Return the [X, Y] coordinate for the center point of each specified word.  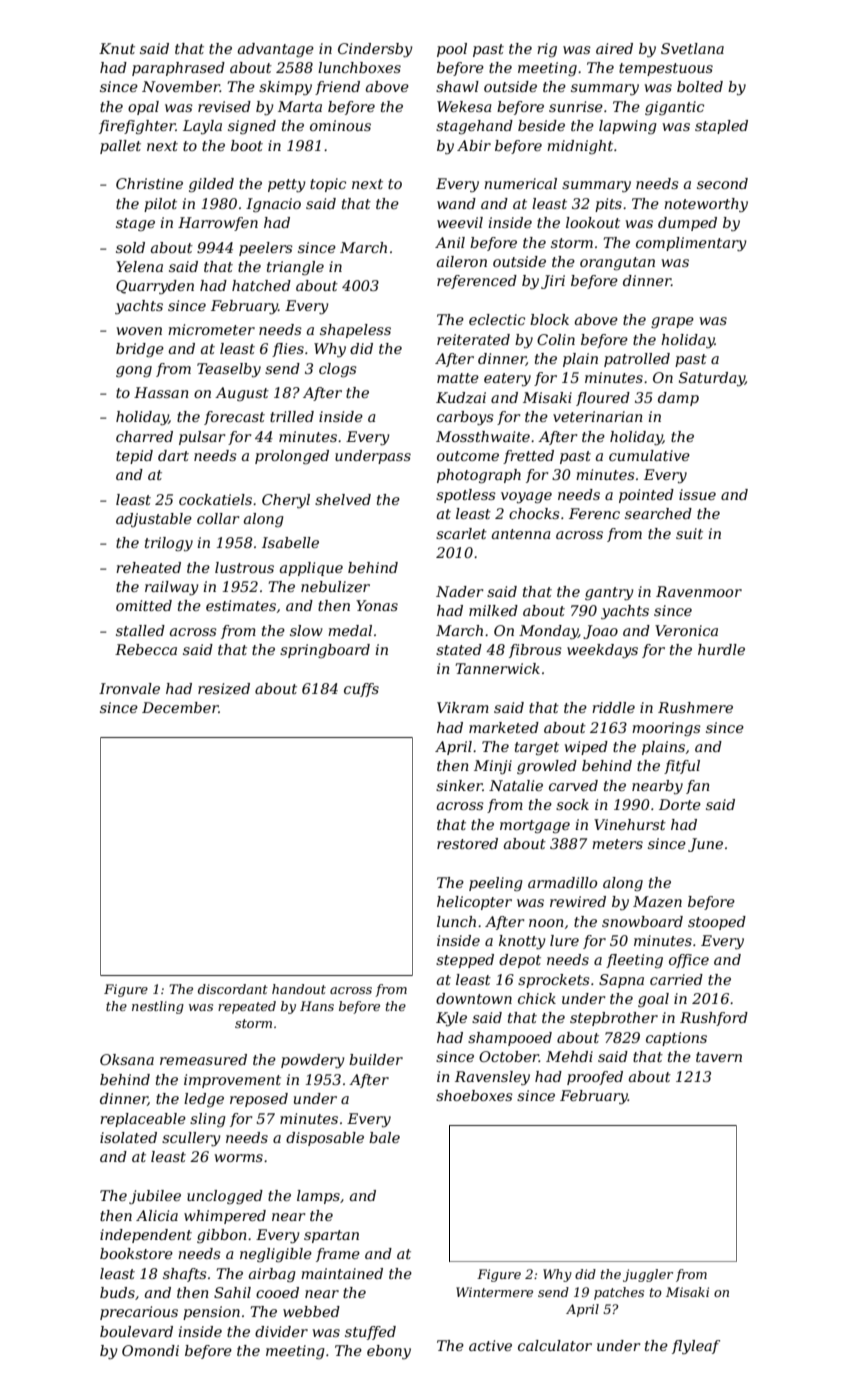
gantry [609, 593]
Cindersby [375, 50]
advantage [276, 50]
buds [117, 1292]
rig [547, 50]
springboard [325, 651]
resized [224, 689]
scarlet [461, 533]
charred [144, 436]
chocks [534, 513]
